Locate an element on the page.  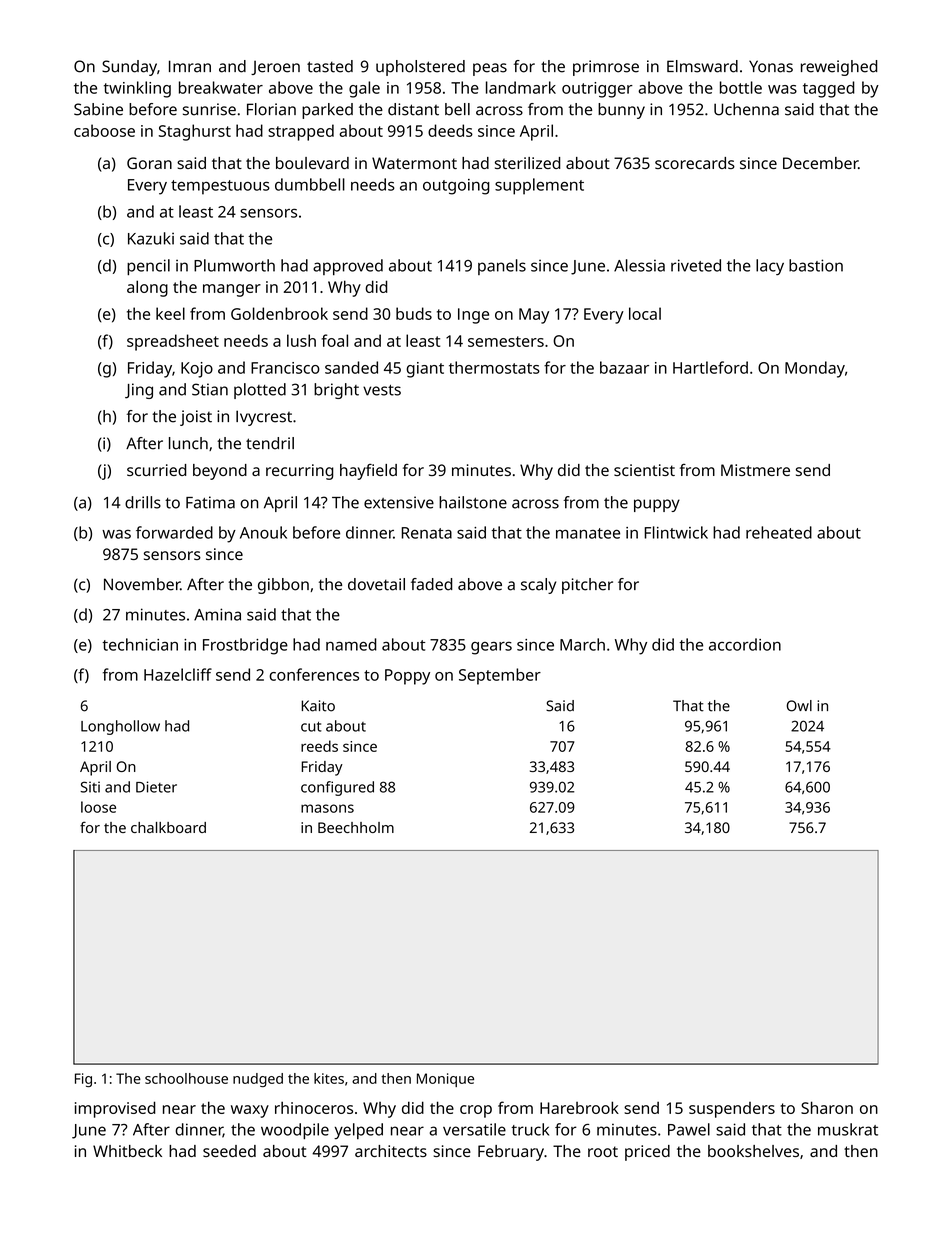
Flintwick is located at coordinates (676, 532).
